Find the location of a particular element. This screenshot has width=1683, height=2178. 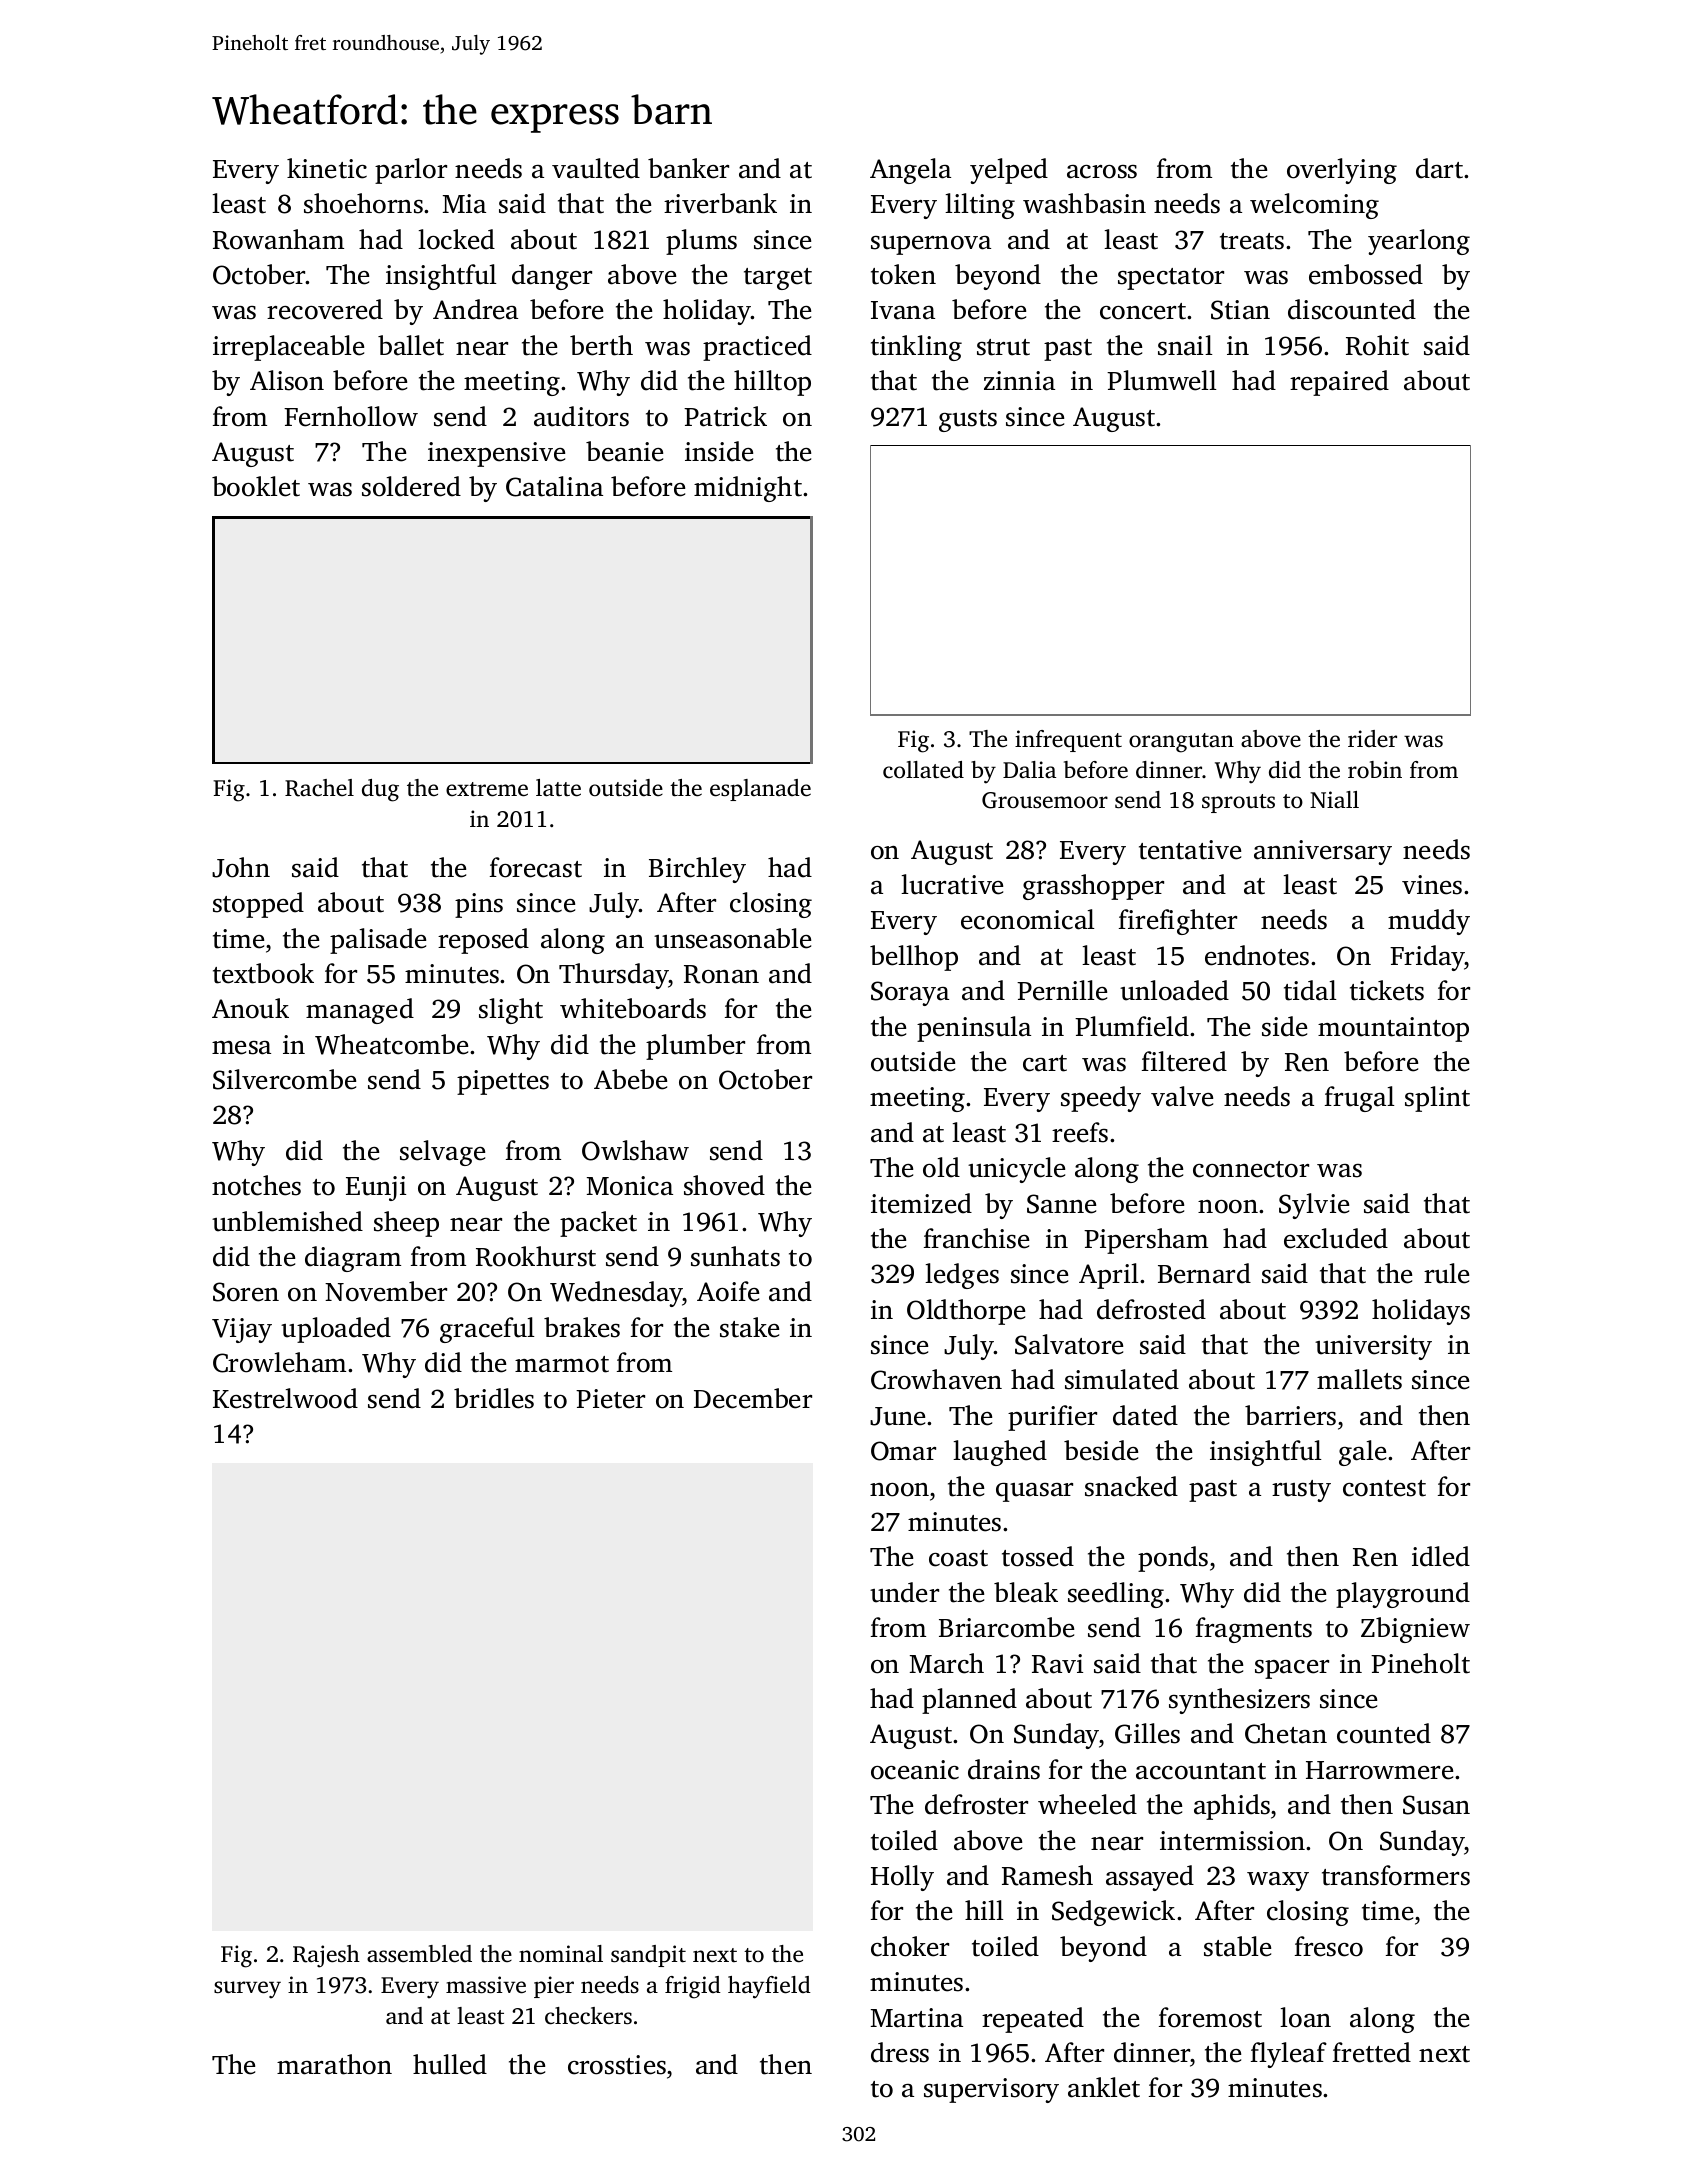

extreme is located at coordinates (487, 789).
